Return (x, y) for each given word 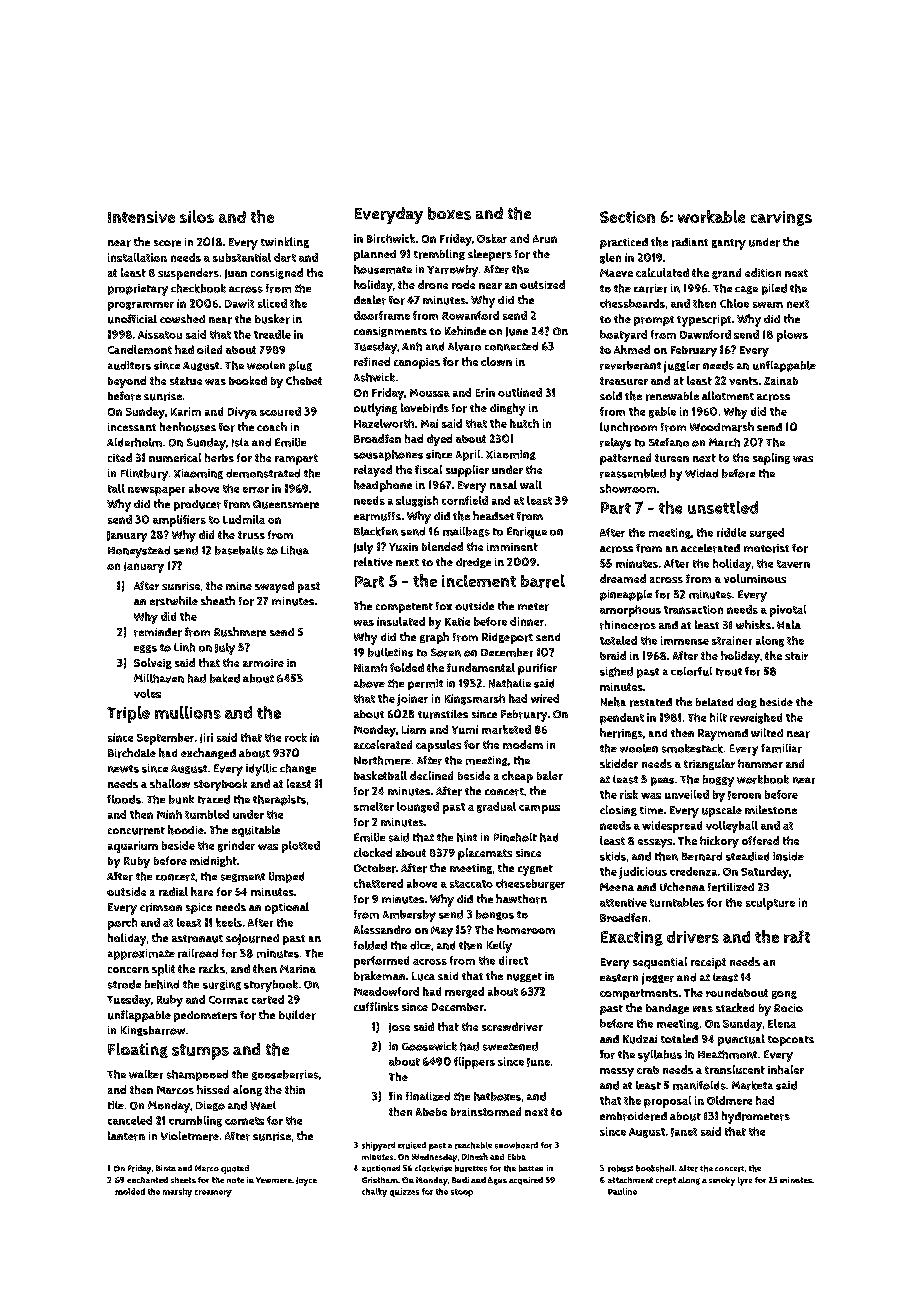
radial (173, 891)
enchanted (147, 1180)
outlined (520, 392)
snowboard (516, 1145)
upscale (722, 811)
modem (523, 744)
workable (711, 216)
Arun (545, 239)
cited (120, 457)
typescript (704, 321)
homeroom (526, 929)
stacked (735, 1007)
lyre (745, 1181)
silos (197, 216)
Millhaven (159, 678)
